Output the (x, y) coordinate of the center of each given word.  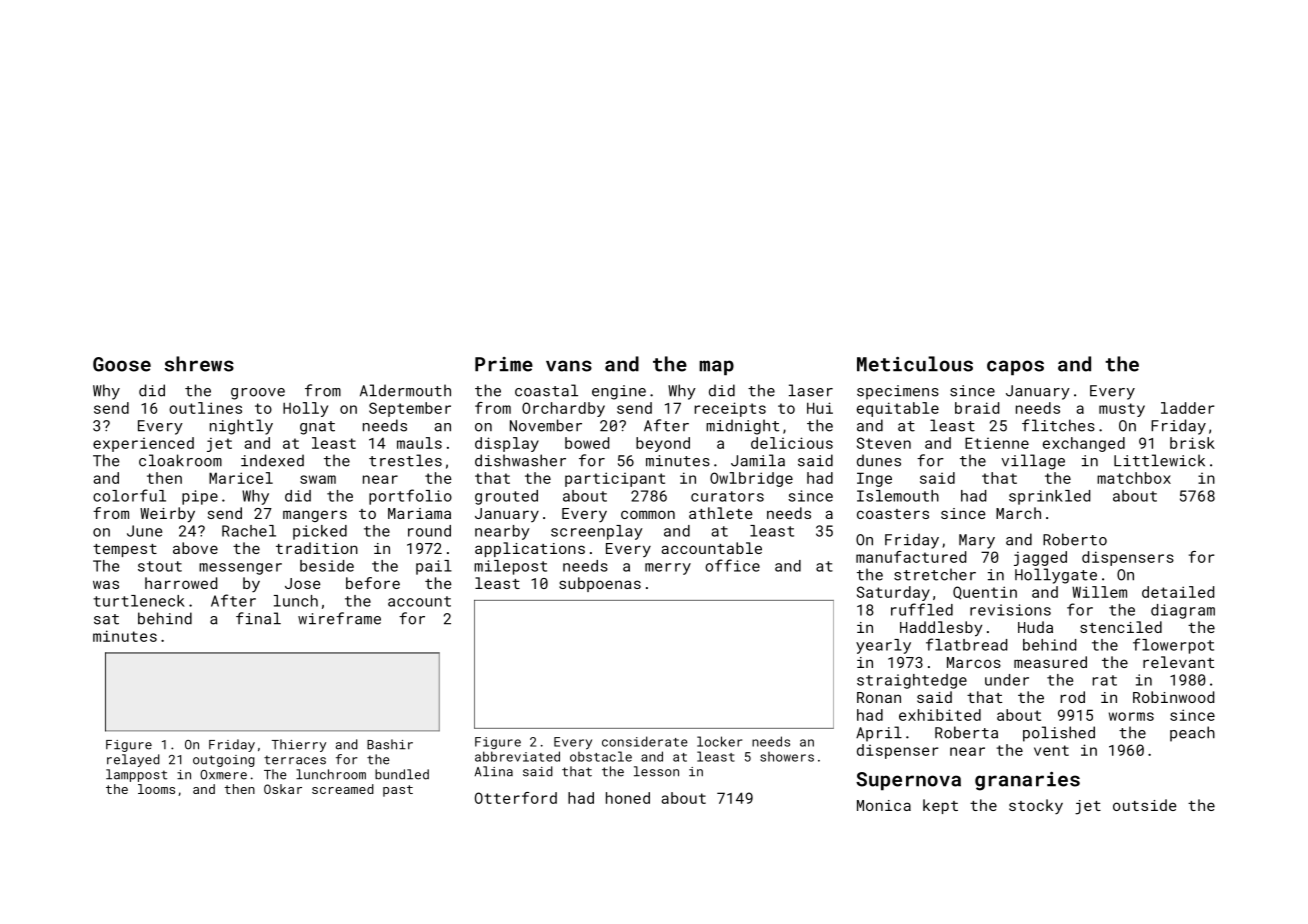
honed (628, 798)
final (258, 618)
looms (156, 789)
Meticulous (915, 364)
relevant (1178, 662)
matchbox (1134, 478)
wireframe (339, 618)
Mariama (419, 513)
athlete (720, 513)
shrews (199, 364)
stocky (1036, 806)
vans (569, 366)
